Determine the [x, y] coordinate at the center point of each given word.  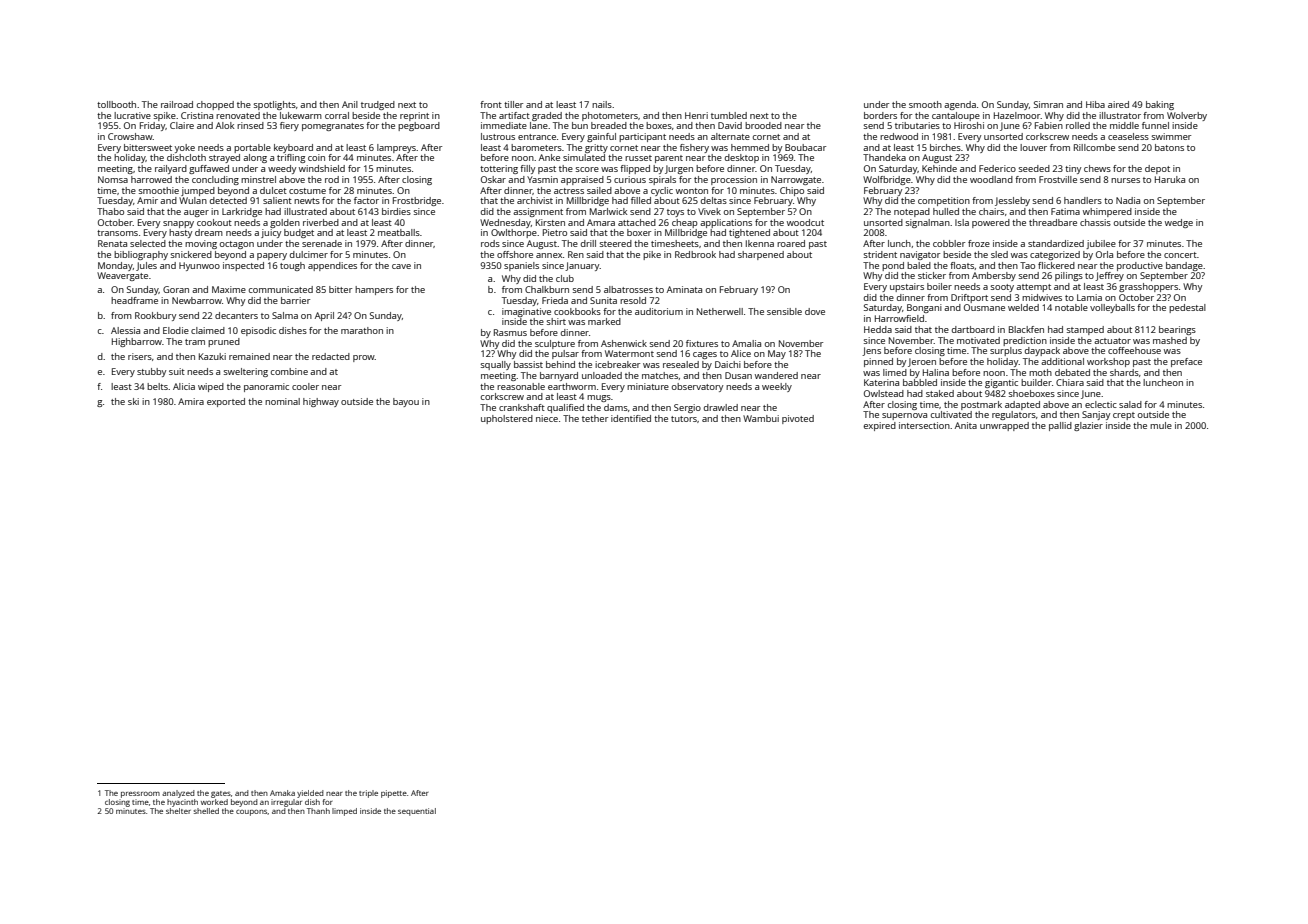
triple [368, 794]
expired [880, 426]
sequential [417, 812]
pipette [394, 794]
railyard [171, 169]
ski [133, 401]
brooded [763, 125]
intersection [924, 425]
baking [1160, 105]
